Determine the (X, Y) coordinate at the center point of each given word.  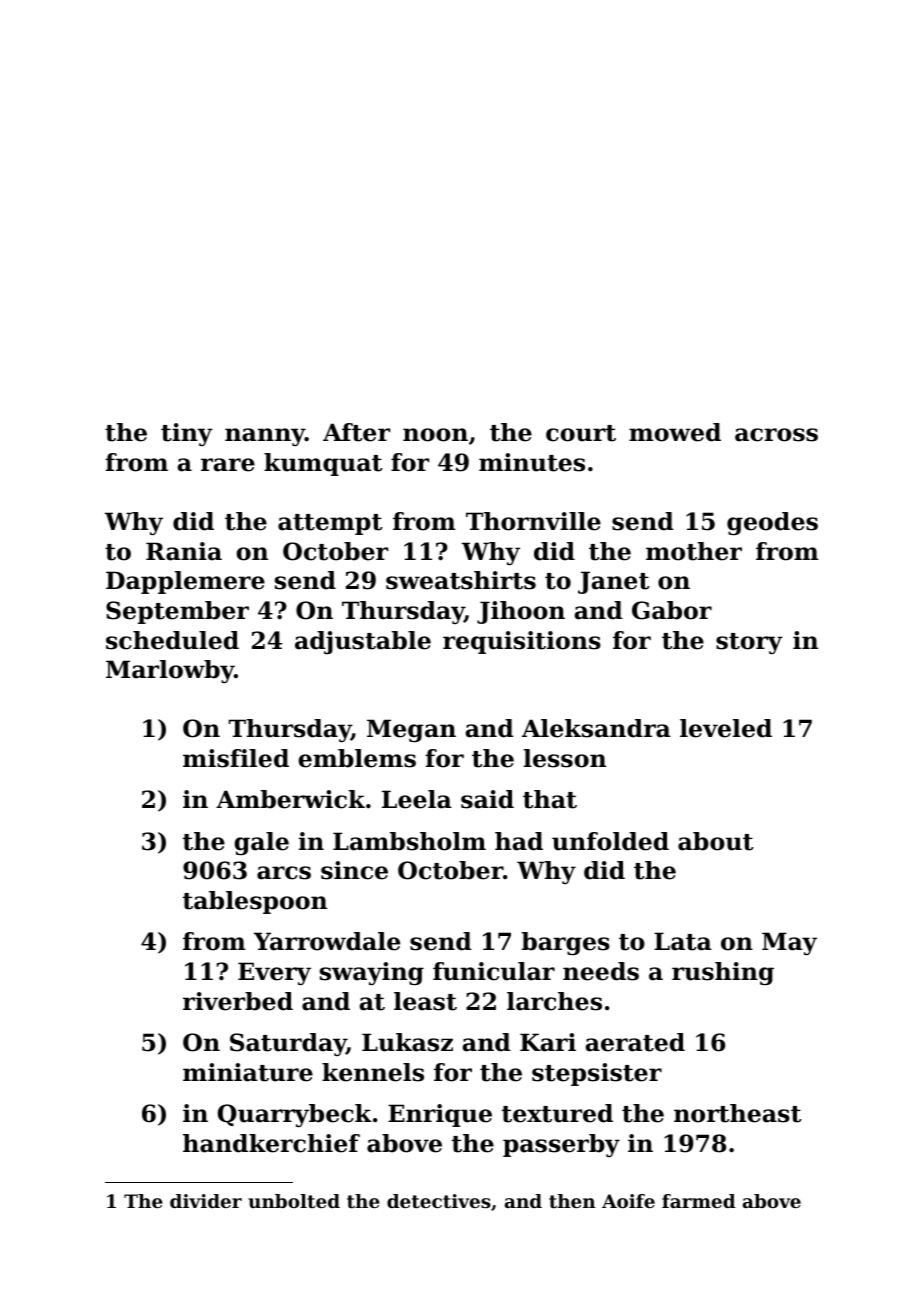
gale (261, 843)
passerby (561, 1145)
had (519, 841)
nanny (265, 437)
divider (206, 1201)
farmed (698, 1201)
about (716, 841)
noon (435, 435)
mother (694, 551)
